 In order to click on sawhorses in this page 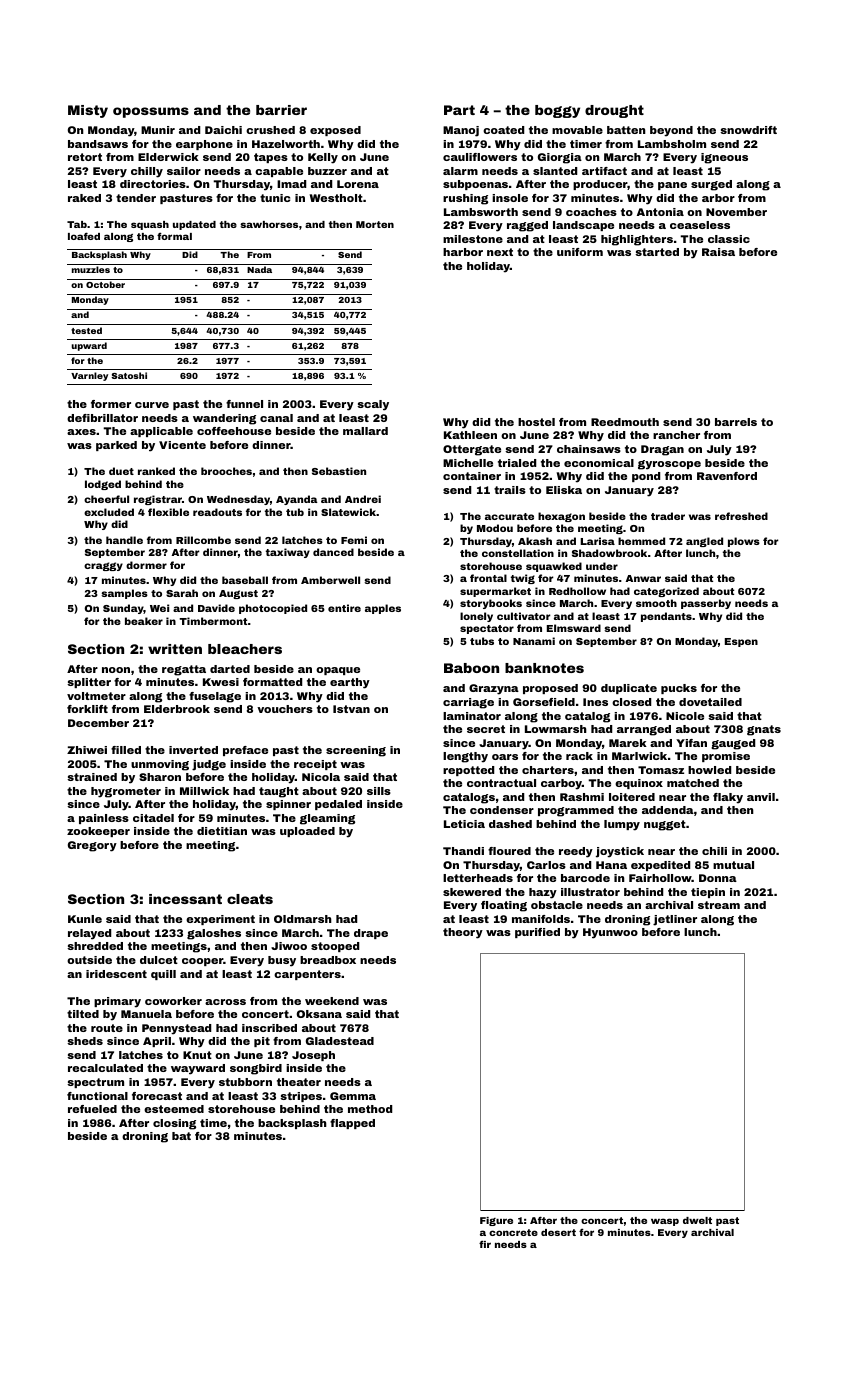, I will do `click(269, 224)`.
